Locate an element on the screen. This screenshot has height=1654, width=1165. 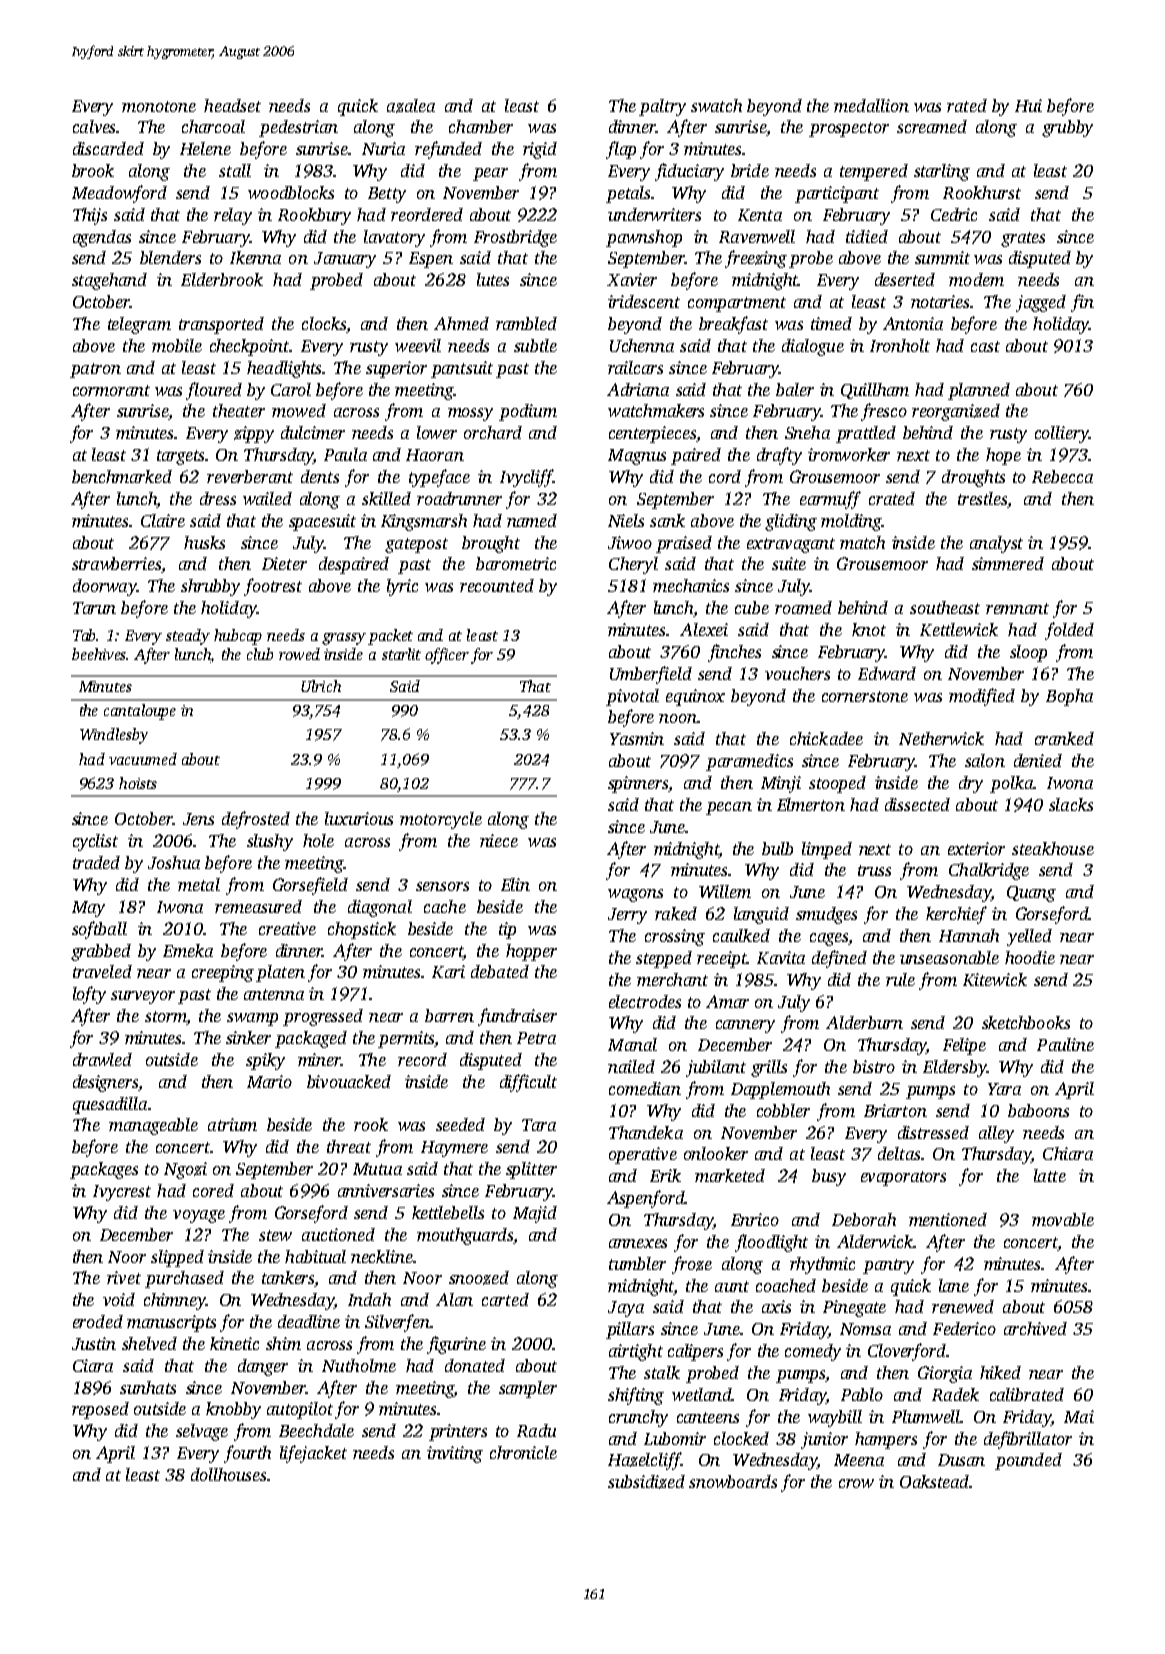
grills is located at coordinates (769, 1068).
